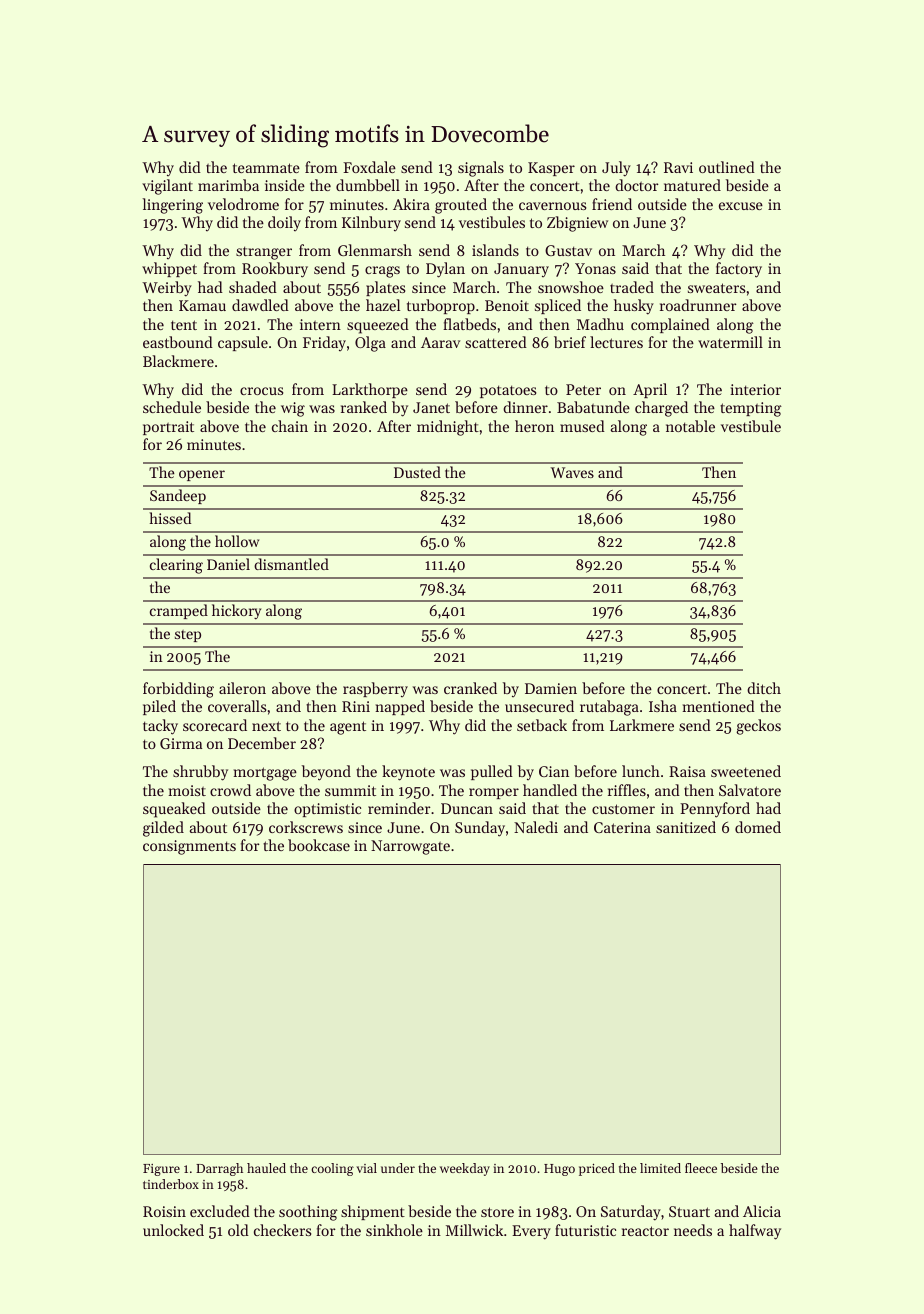 This page has height=1314, width=924. I want to click on factory, so click(739, 270).
